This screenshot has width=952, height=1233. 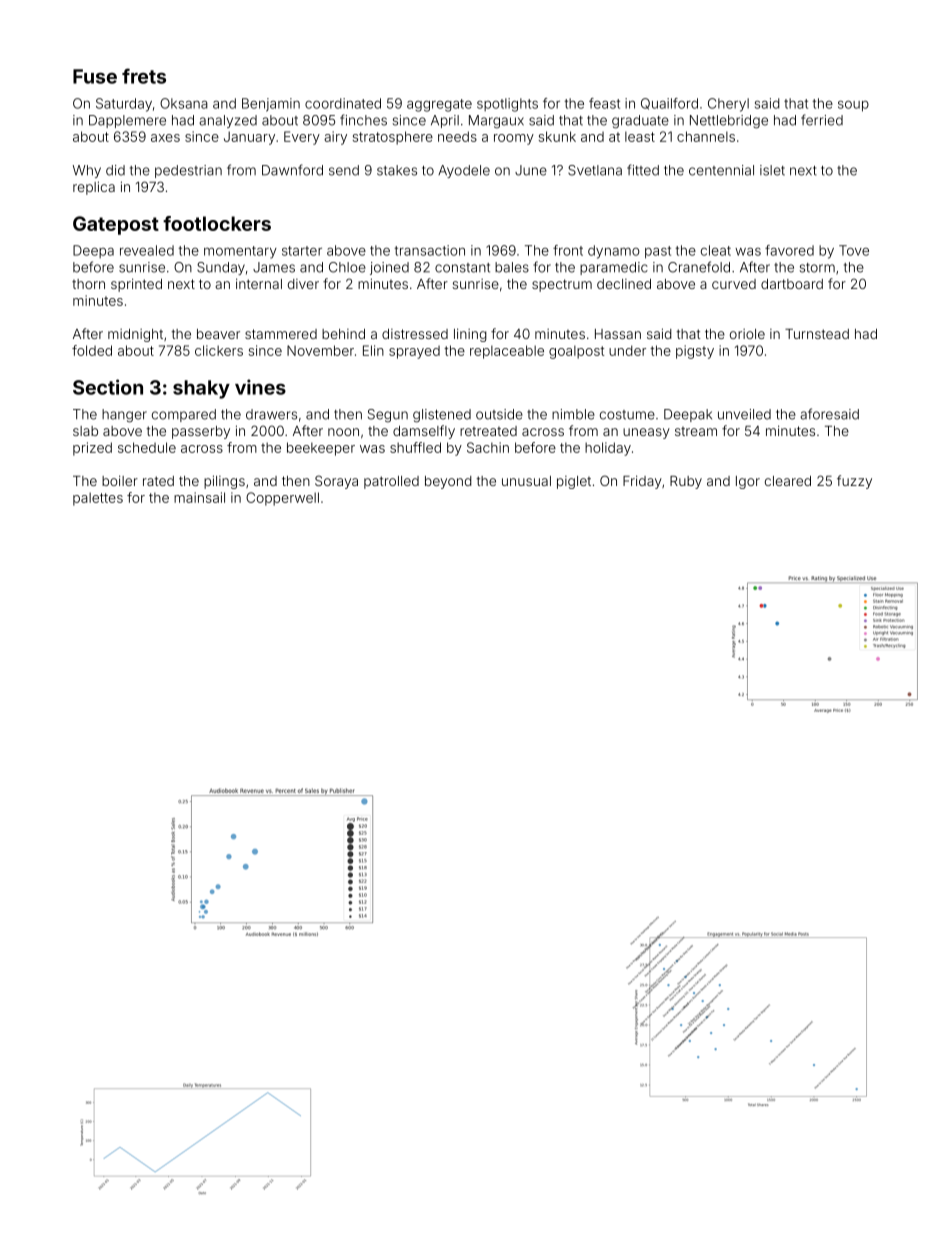 What do you see at coordinates (271, 105) in the screenshot?
I see `Benjamin` at bounding box center [271, 105].
